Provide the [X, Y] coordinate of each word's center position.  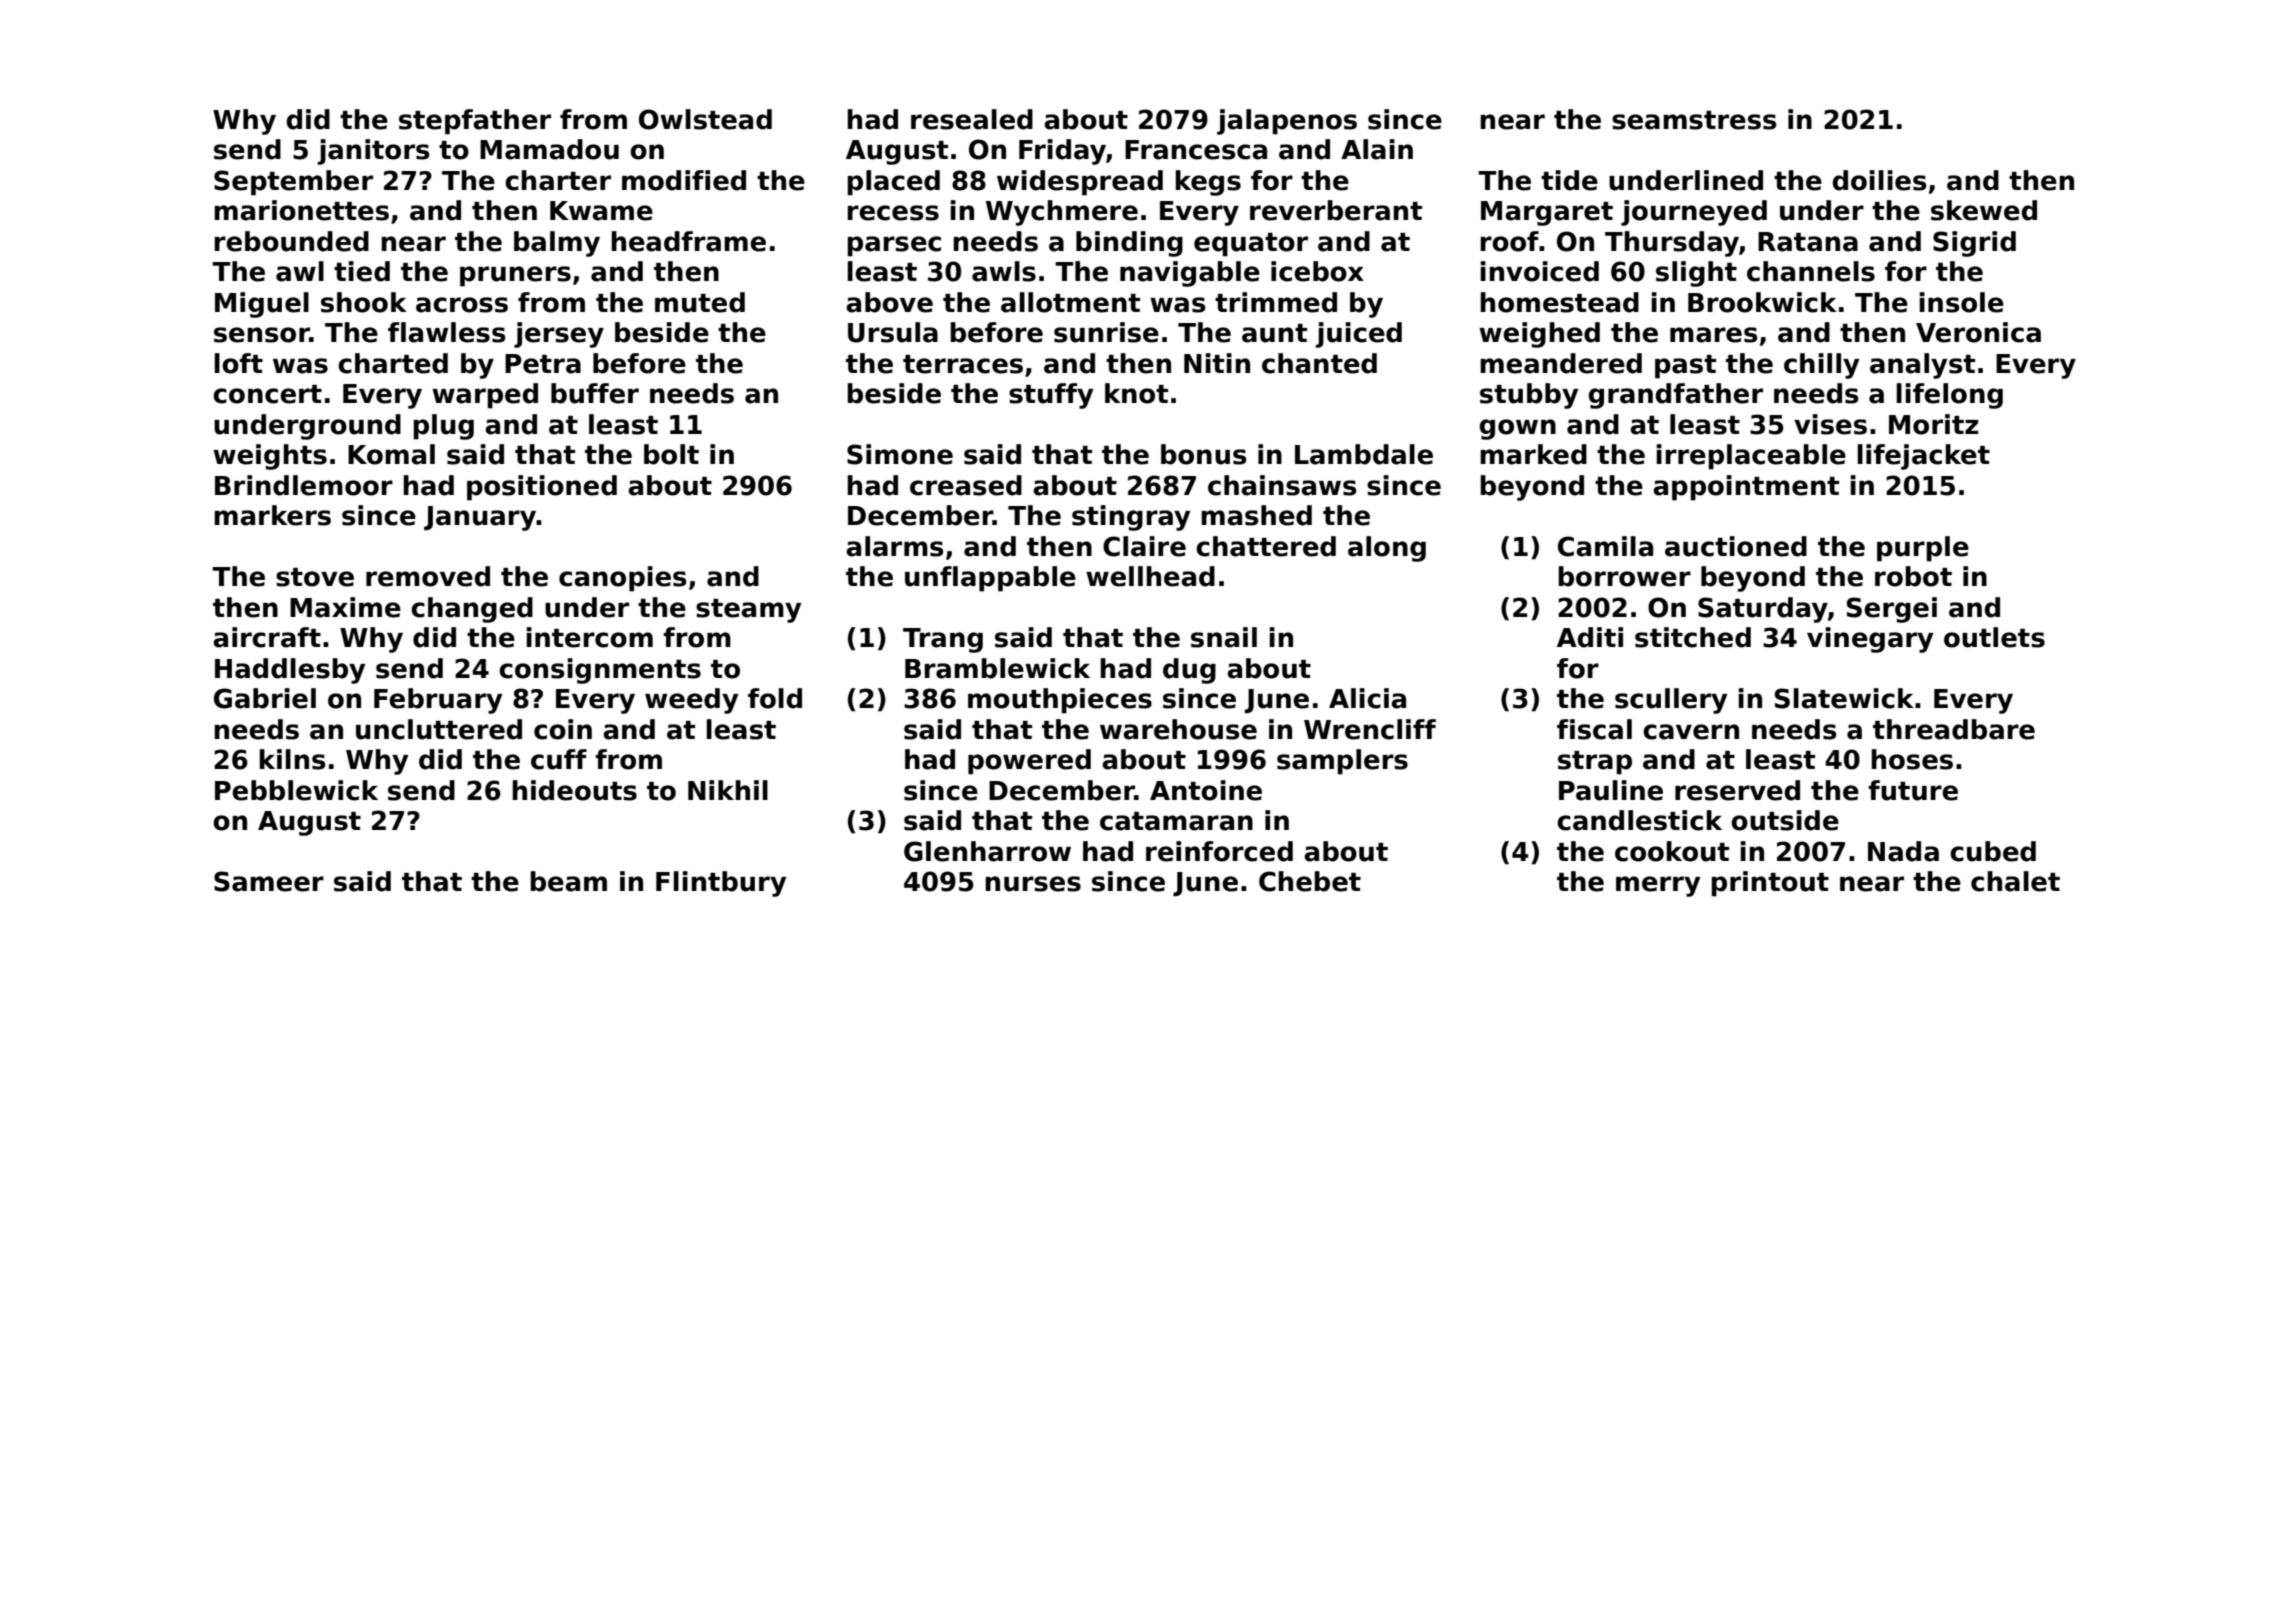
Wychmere [1062, 213]
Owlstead [705, 119]
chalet [2015, 881]
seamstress [1694, 120]
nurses [1033, 884]
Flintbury [721, 884]
